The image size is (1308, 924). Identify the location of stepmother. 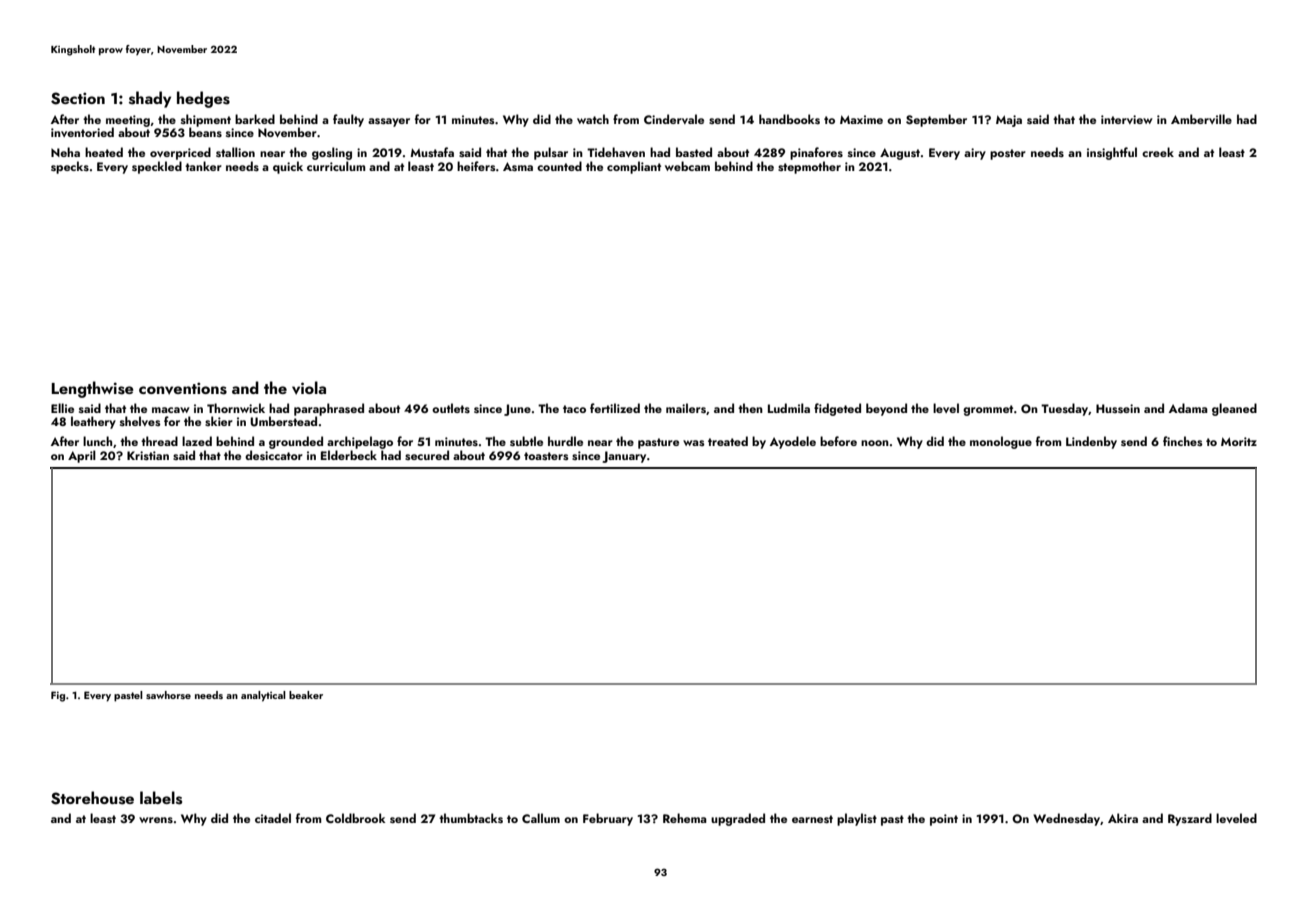
(809, 167).
